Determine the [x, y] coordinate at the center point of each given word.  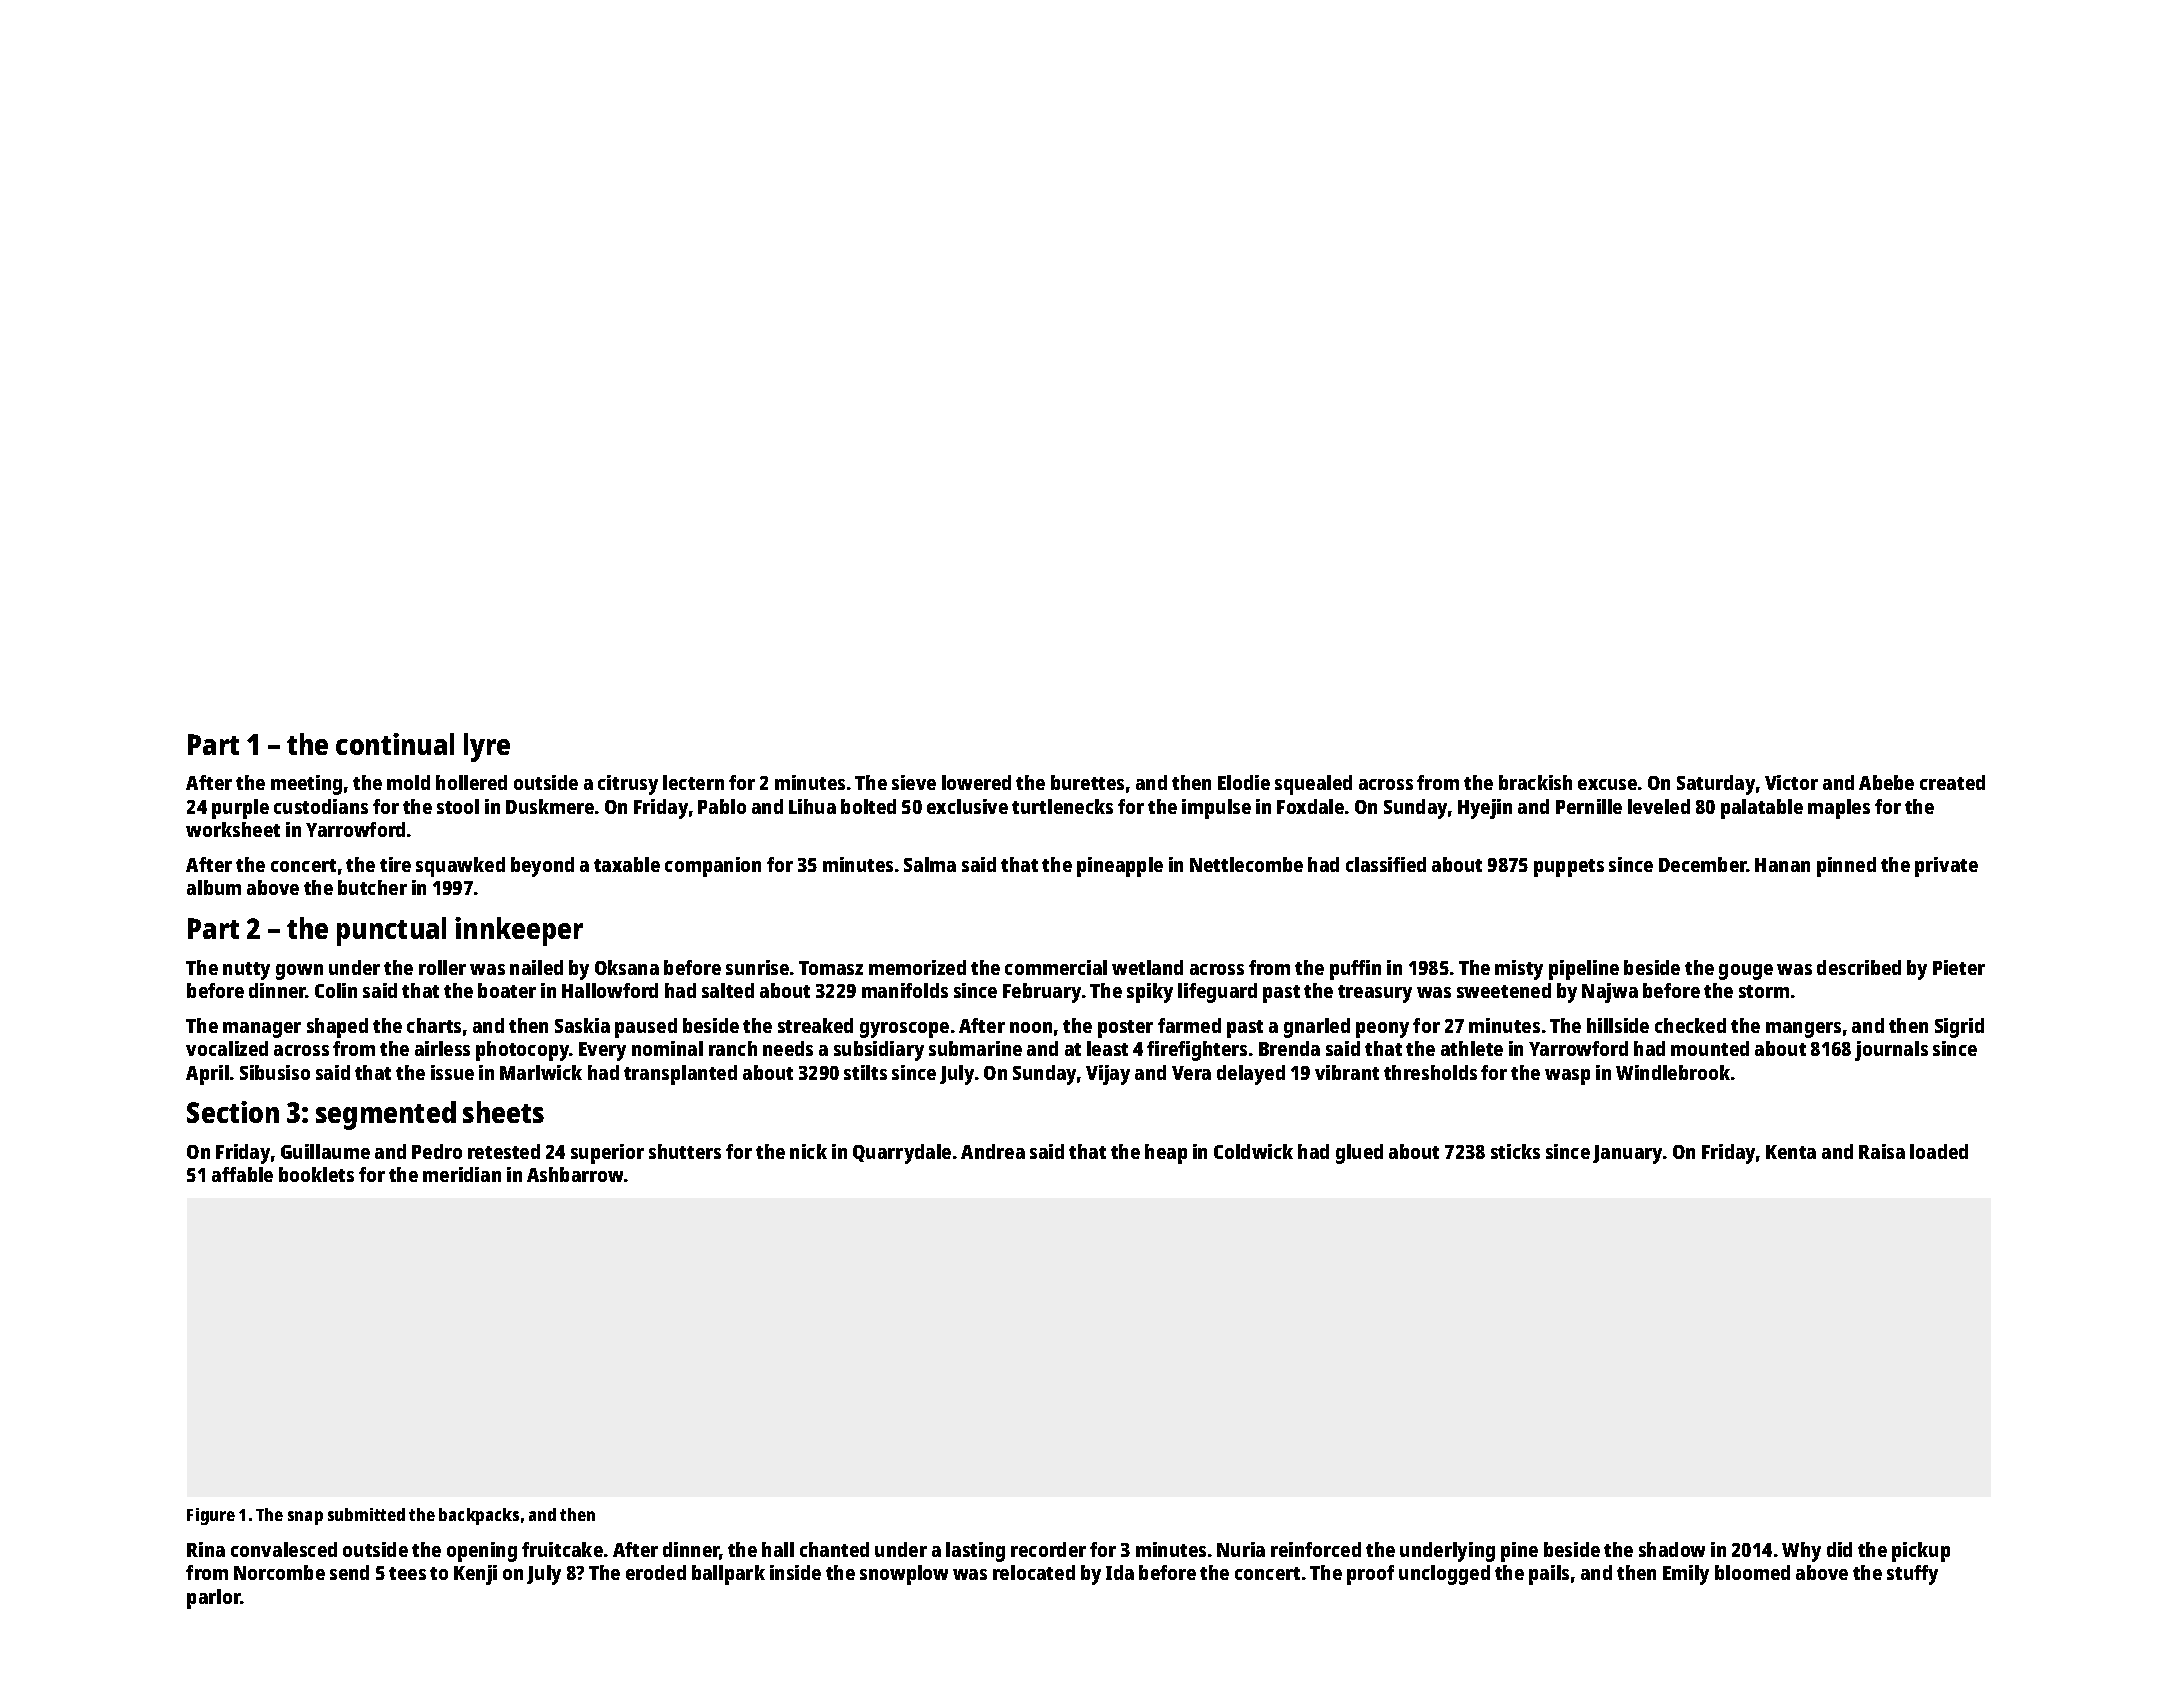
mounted [1710, 1048]
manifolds [905, 990]
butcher [372, 887]
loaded [1939, 1151]
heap [1166, 1154]
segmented [386, 1115]
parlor [214, 1599]
